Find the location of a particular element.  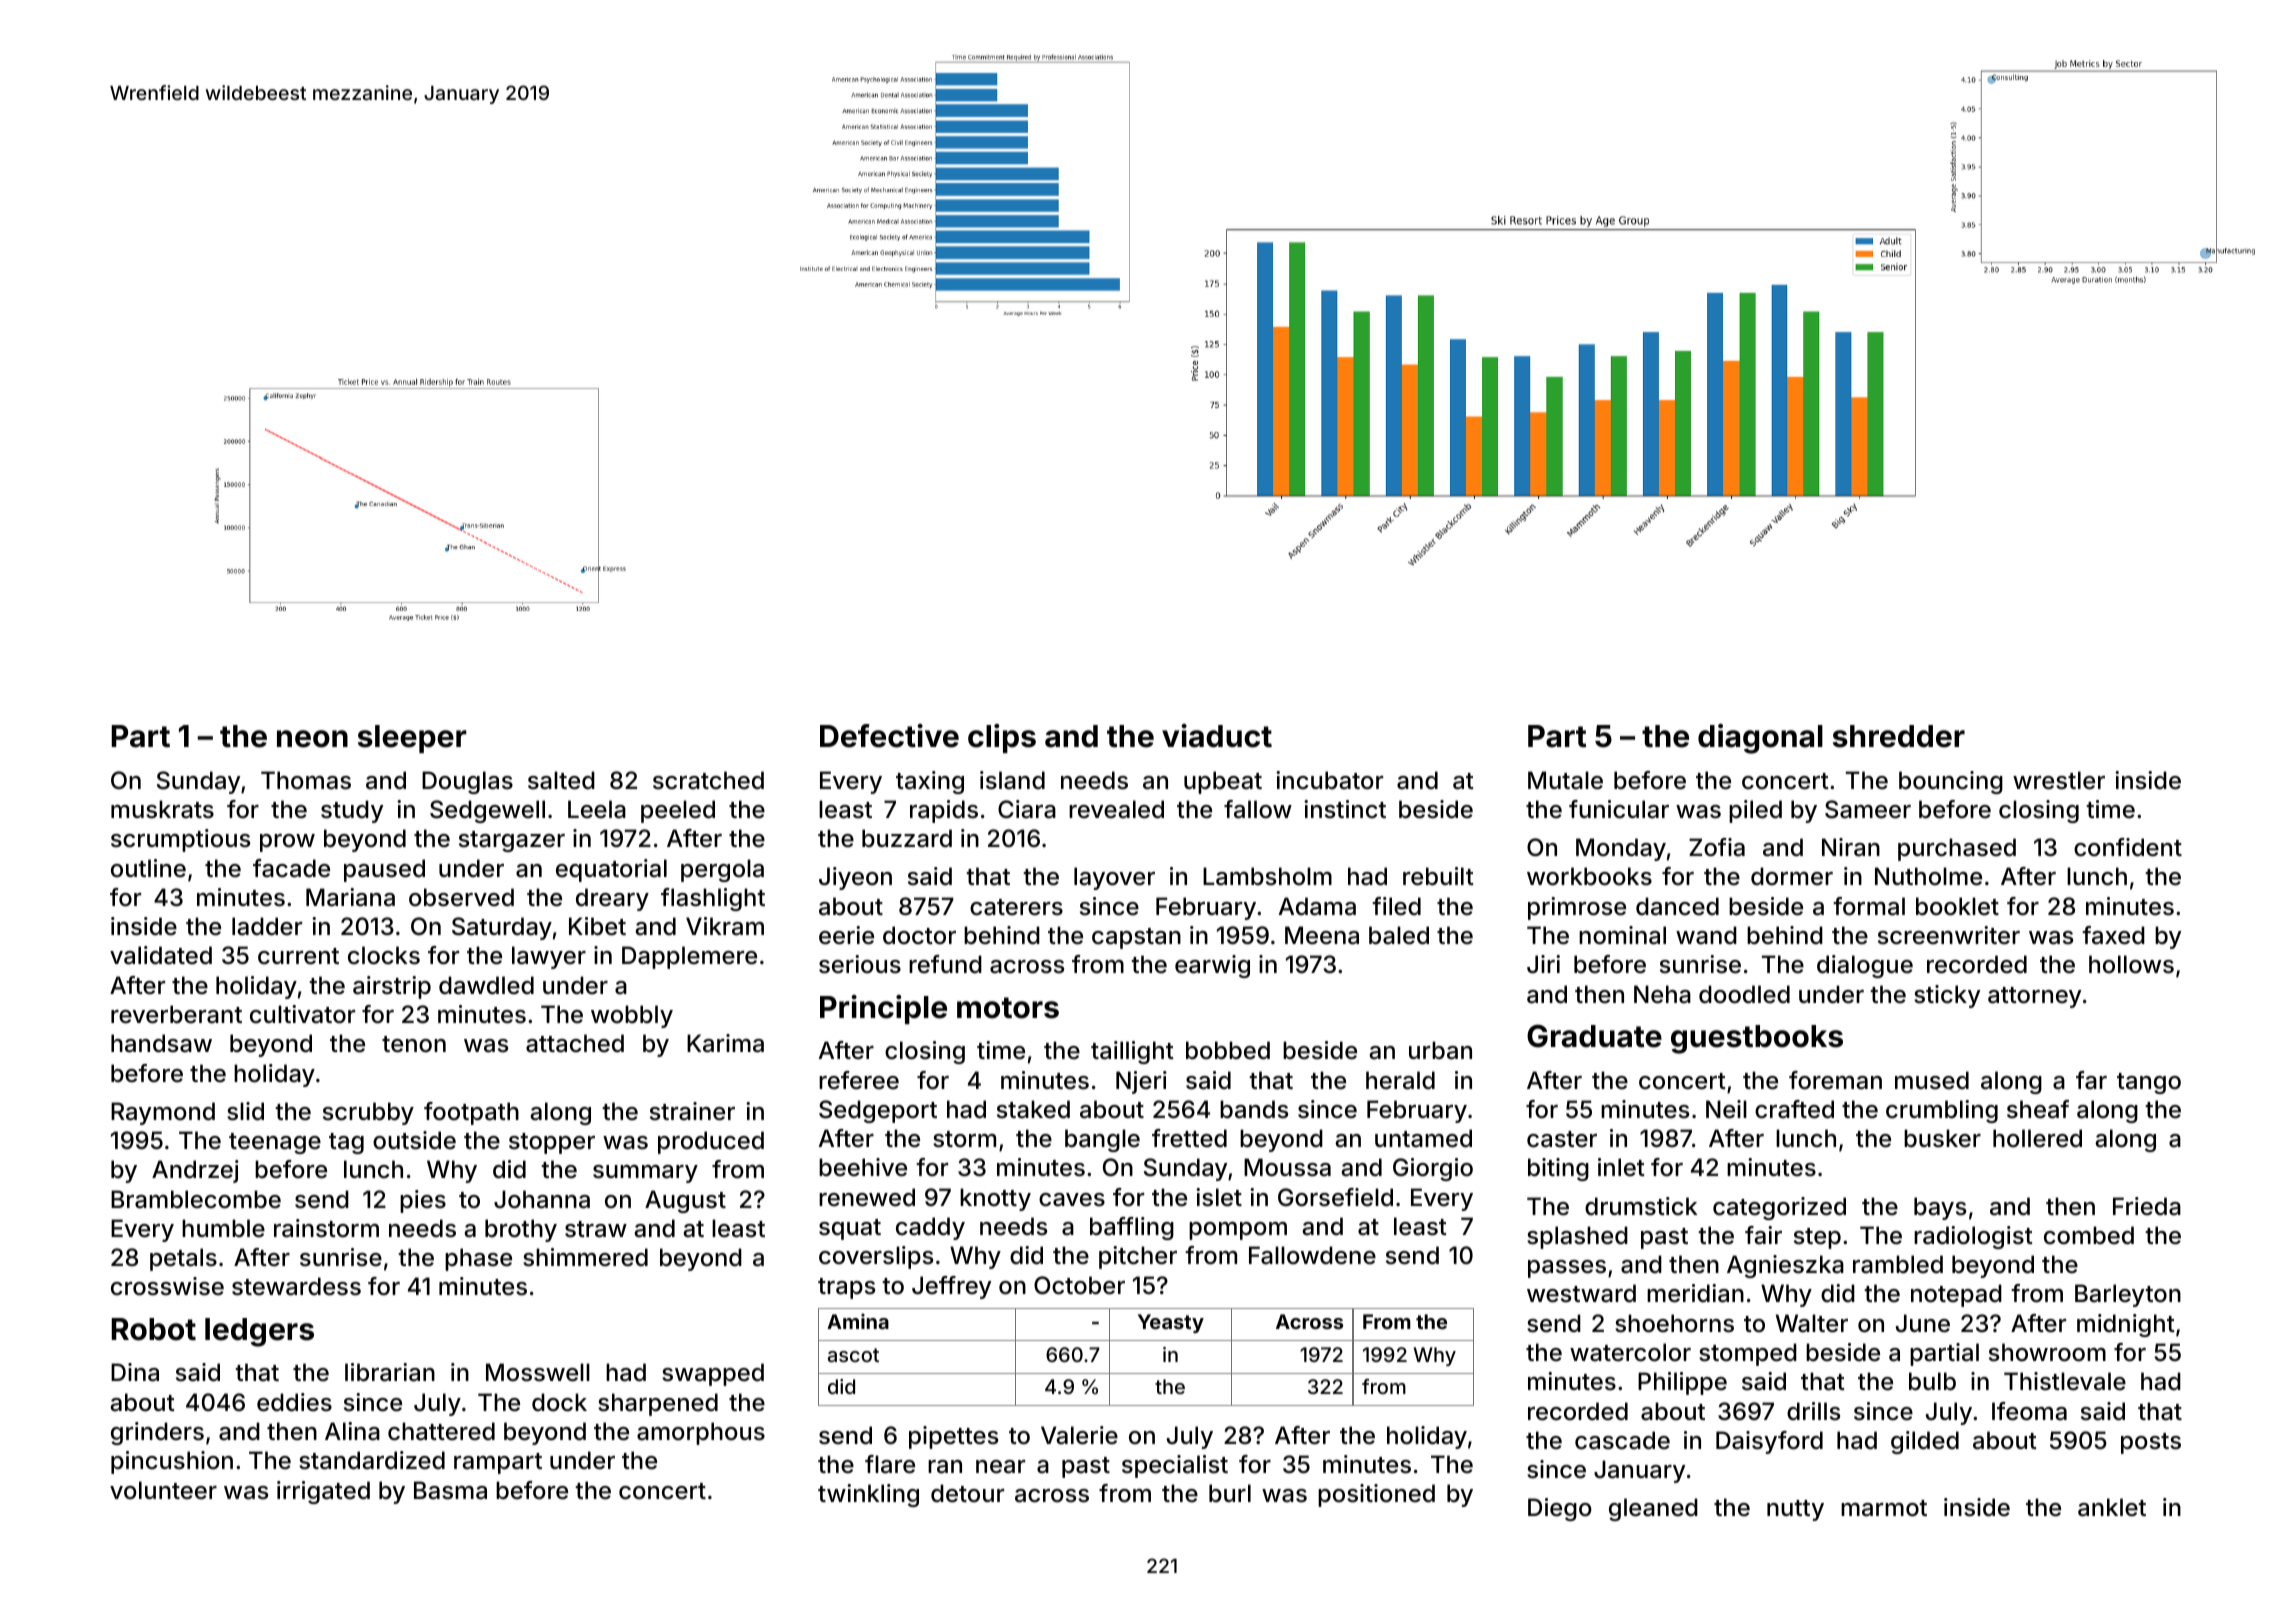

Ifeoma is located at coordinates (2029, 1411).
